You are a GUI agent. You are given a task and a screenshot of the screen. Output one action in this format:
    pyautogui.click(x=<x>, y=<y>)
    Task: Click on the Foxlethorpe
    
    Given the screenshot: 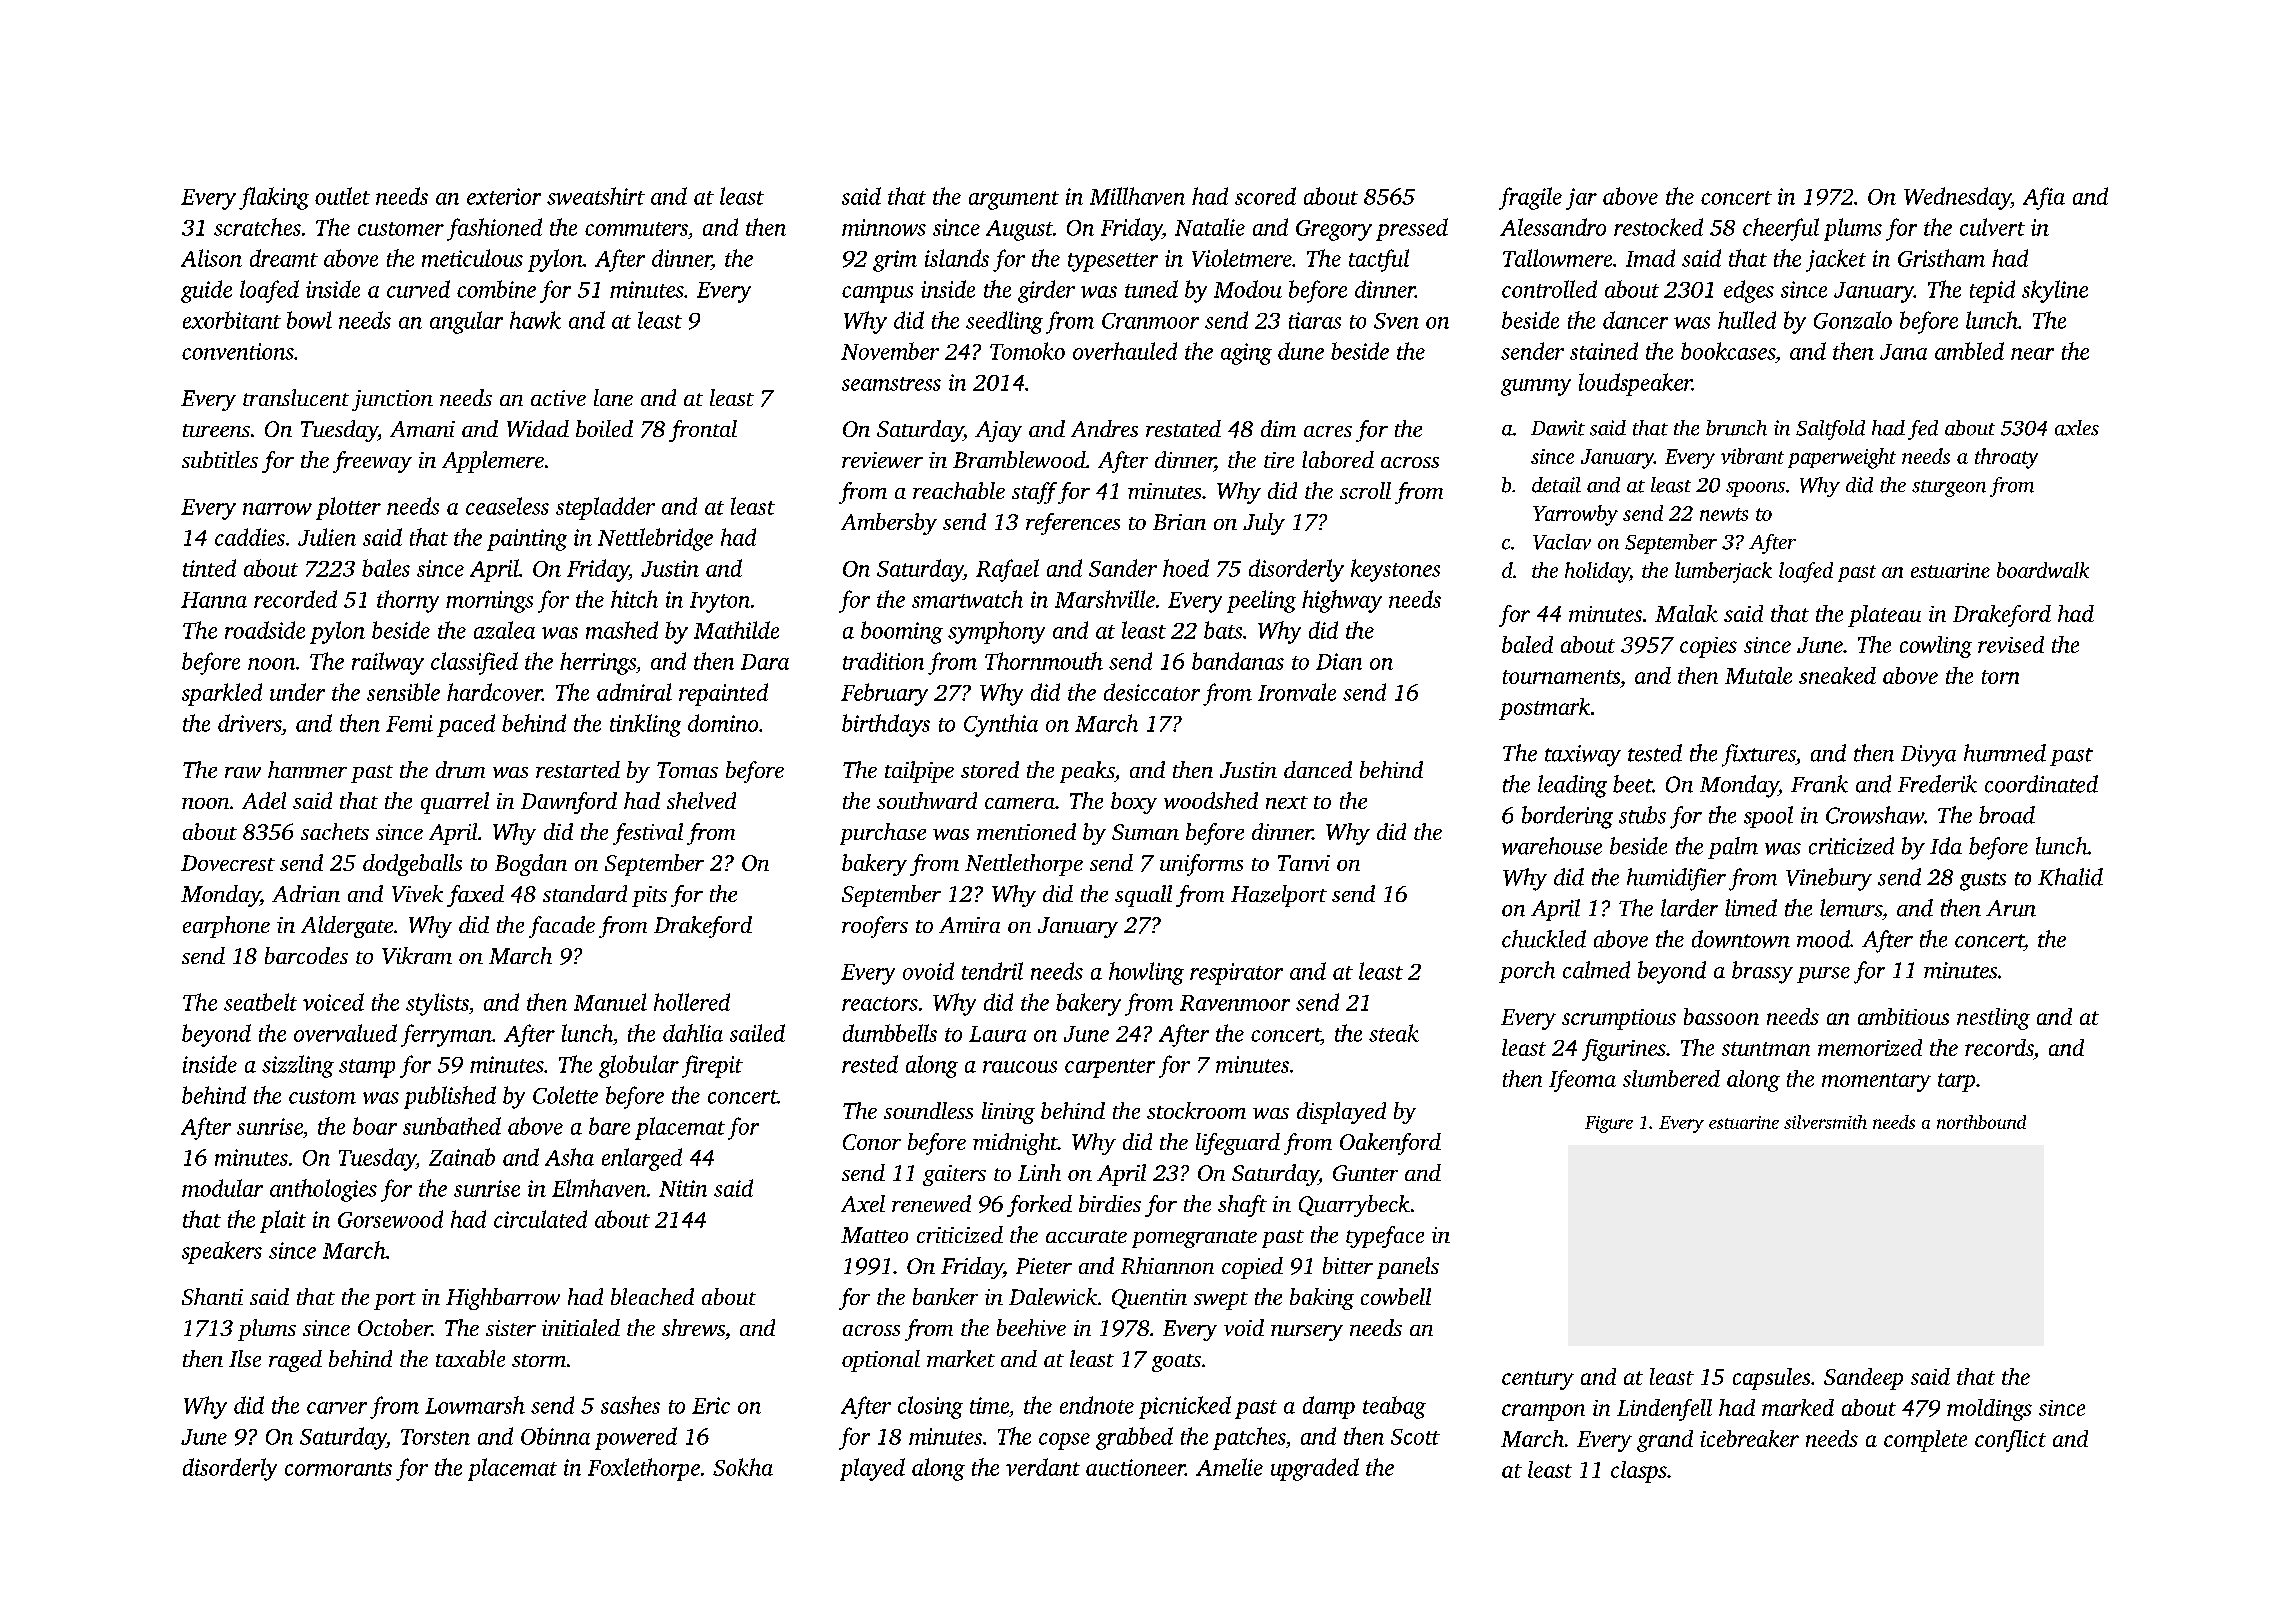 What is the action you would take?
    pyautogui.click(x=644, y=1469)
